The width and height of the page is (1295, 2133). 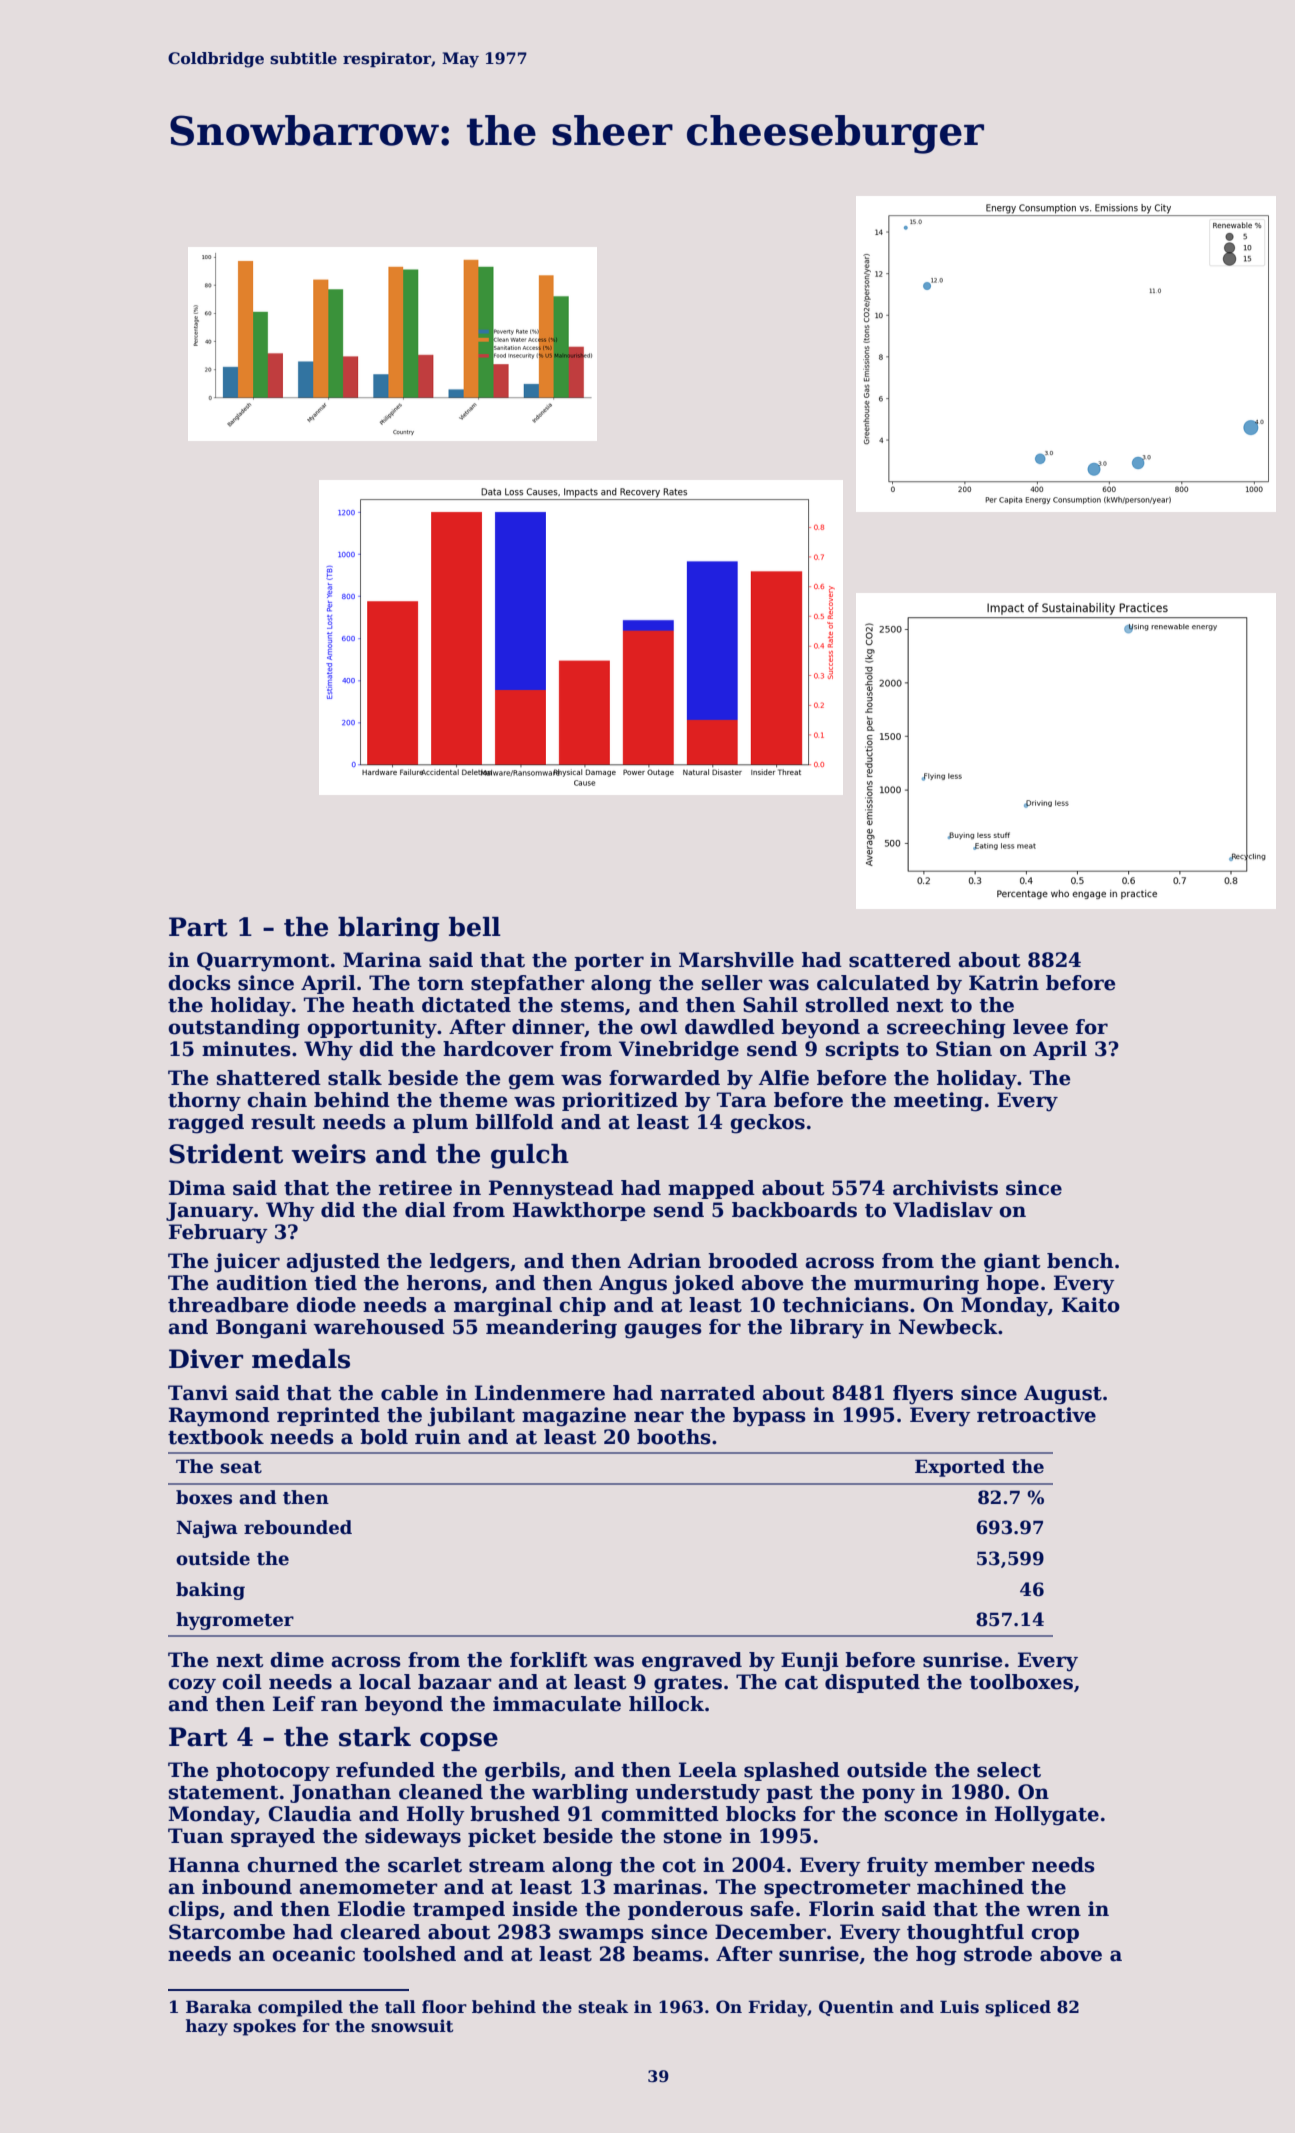 What do you see at coordinates (872, 1683) in the page?
I see `disputed` at bounding box center [872, 1683].
